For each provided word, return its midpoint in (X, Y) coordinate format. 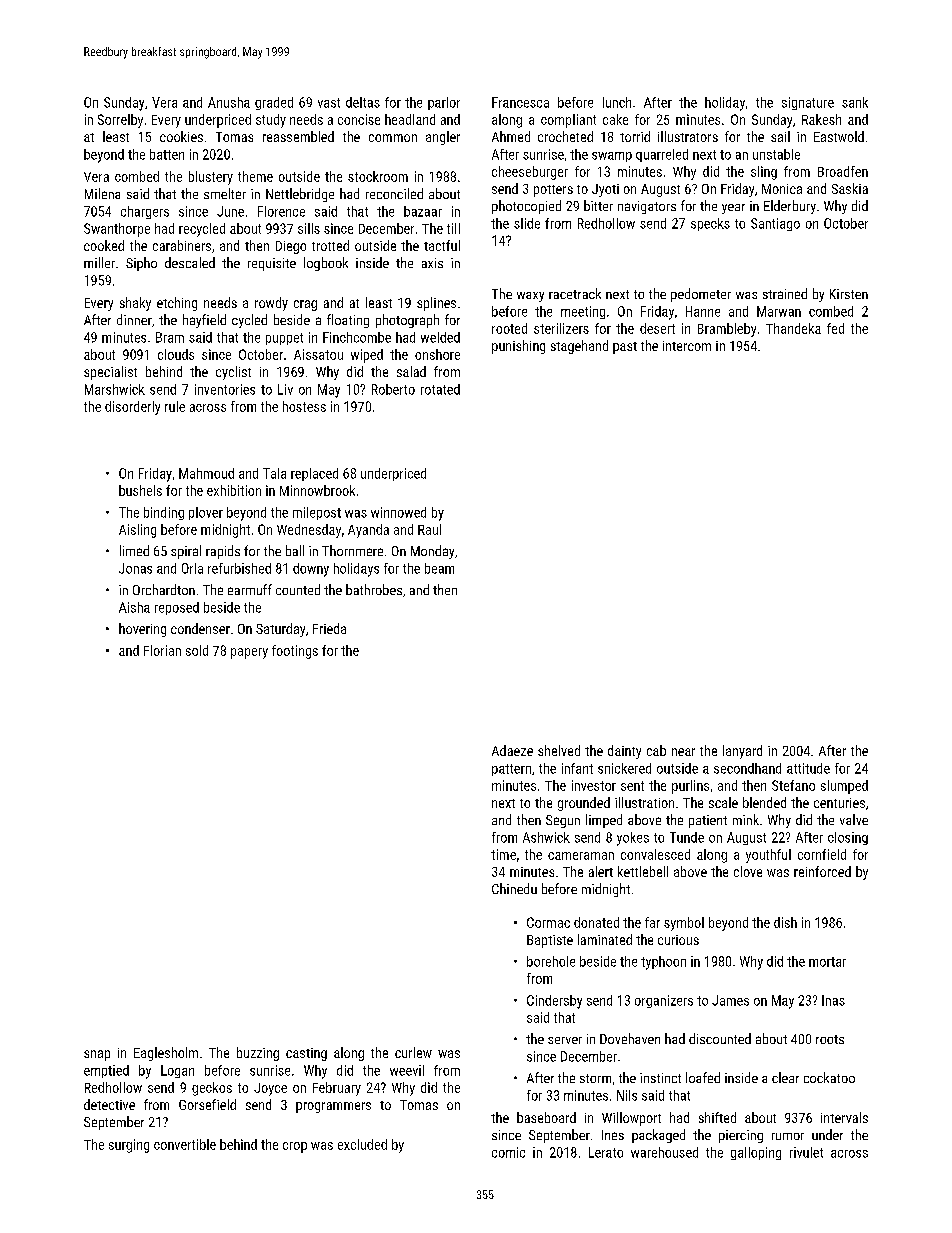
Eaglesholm (166, 1054)
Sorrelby (120, 121)
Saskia (850, 188)
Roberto (393, 389)
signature (808, 103)
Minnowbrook (317, 490)
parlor (444, 103)
